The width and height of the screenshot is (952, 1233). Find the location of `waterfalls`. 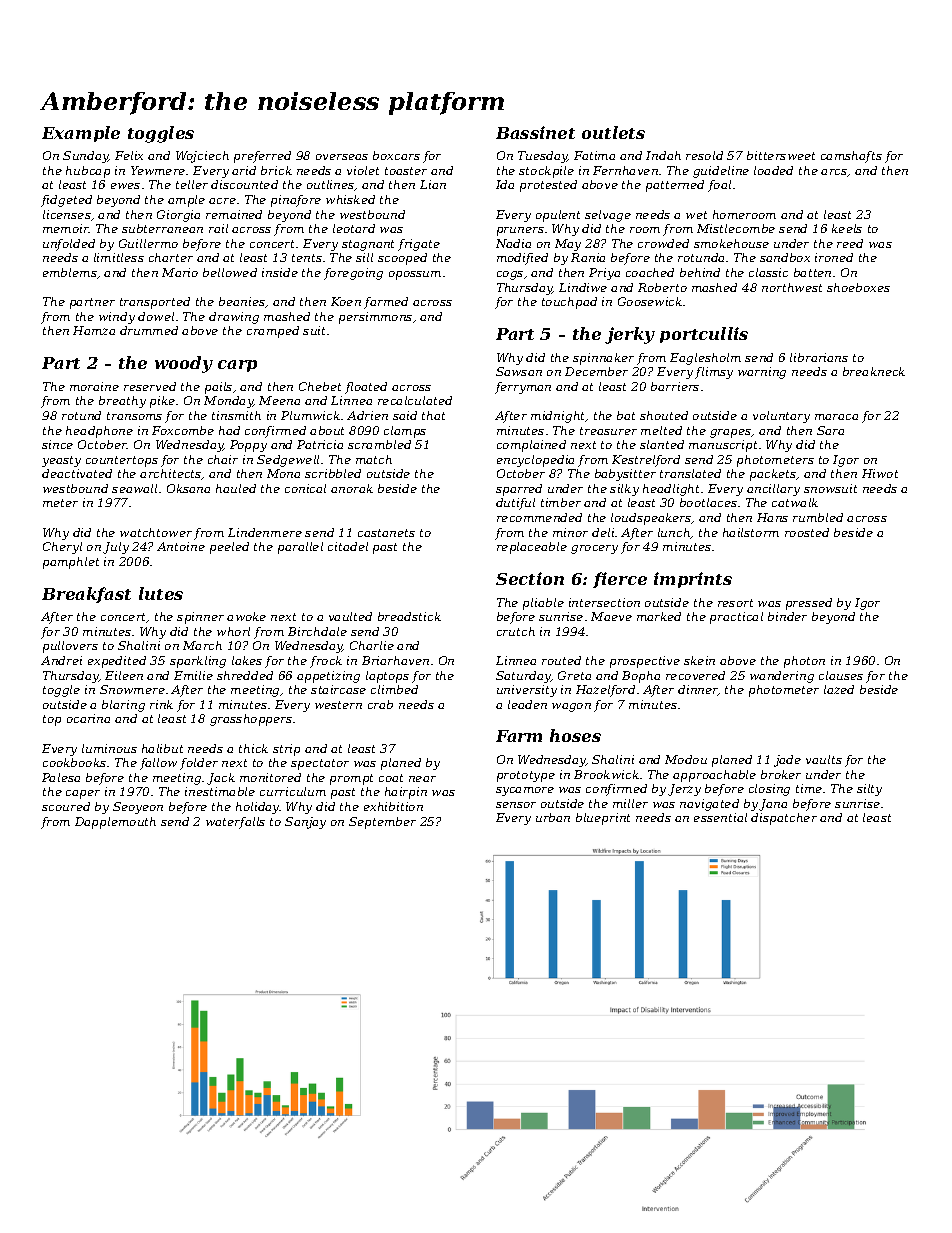

waterfalls is located at coordinates (235, 823).
